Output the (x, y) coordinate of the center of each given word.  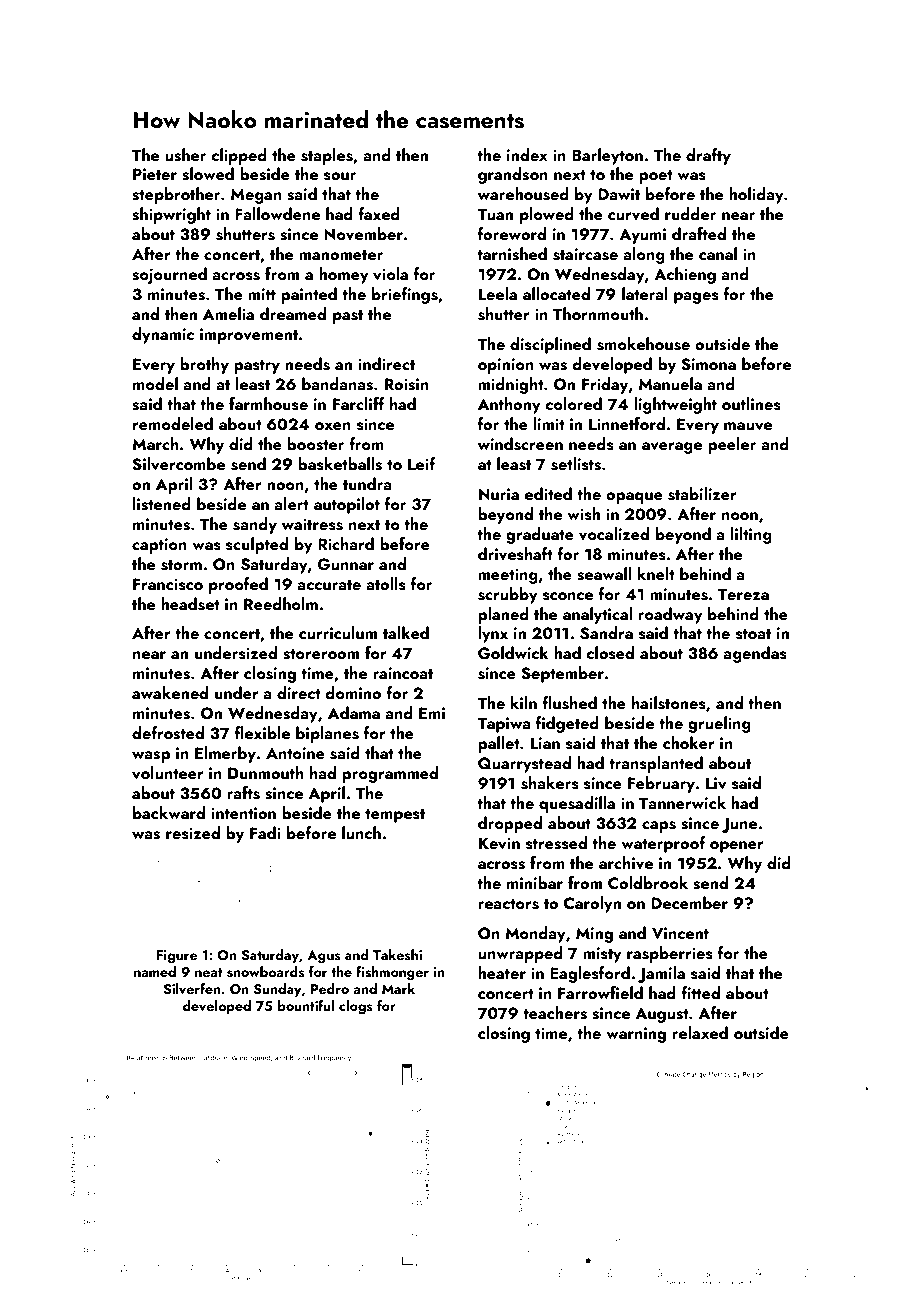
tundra (367, 483)
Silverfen (192, 989)
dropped (510, 824)
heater (502, 972)
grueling (719, 724)
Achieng (685, 275)
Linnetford (627, 423)
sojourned (169, 275)
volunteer (168, 773)
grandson (513, 175)
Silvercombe (178, 464)
